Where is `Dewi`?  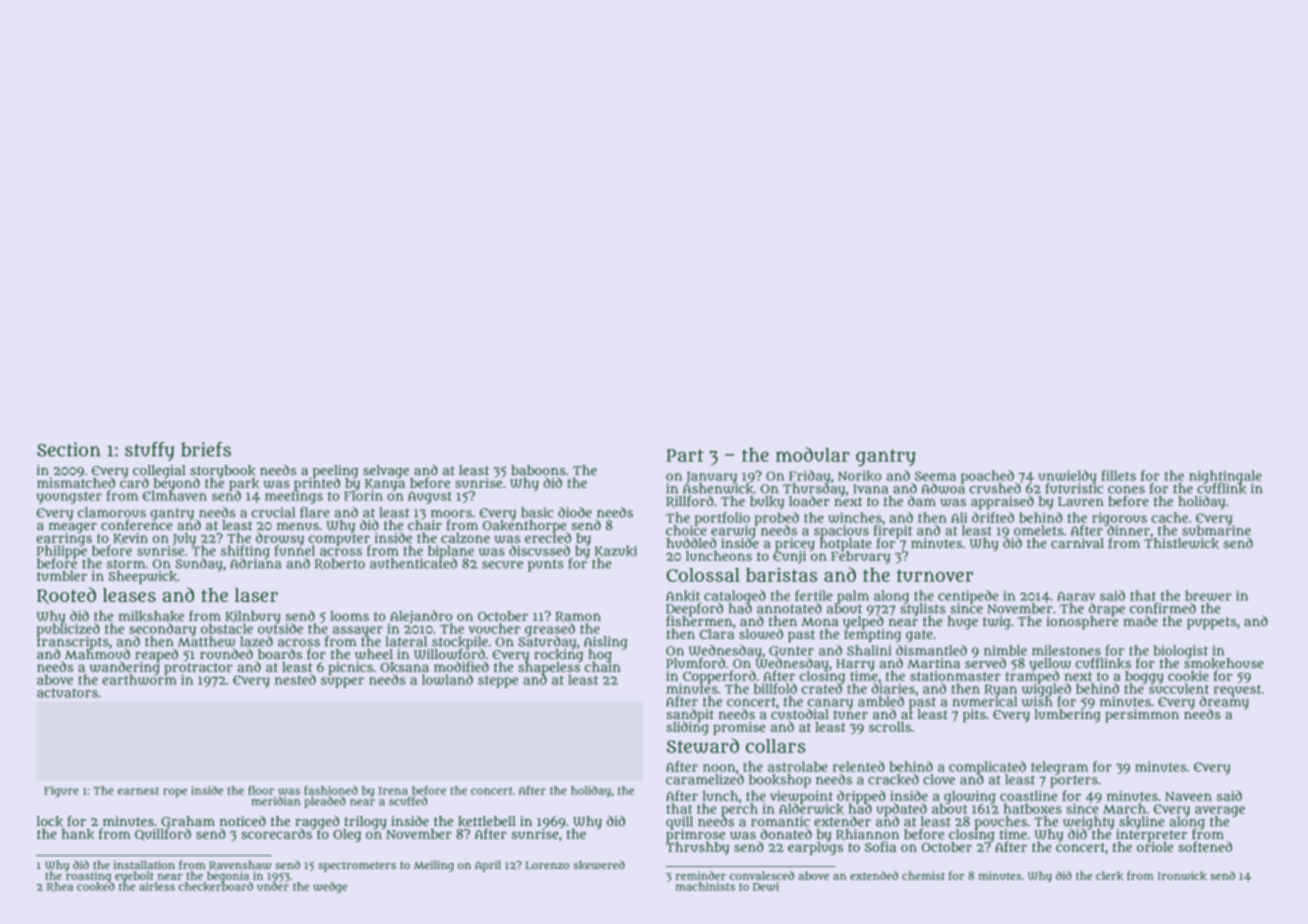 Dewi is located at coordinates (766, 886).
